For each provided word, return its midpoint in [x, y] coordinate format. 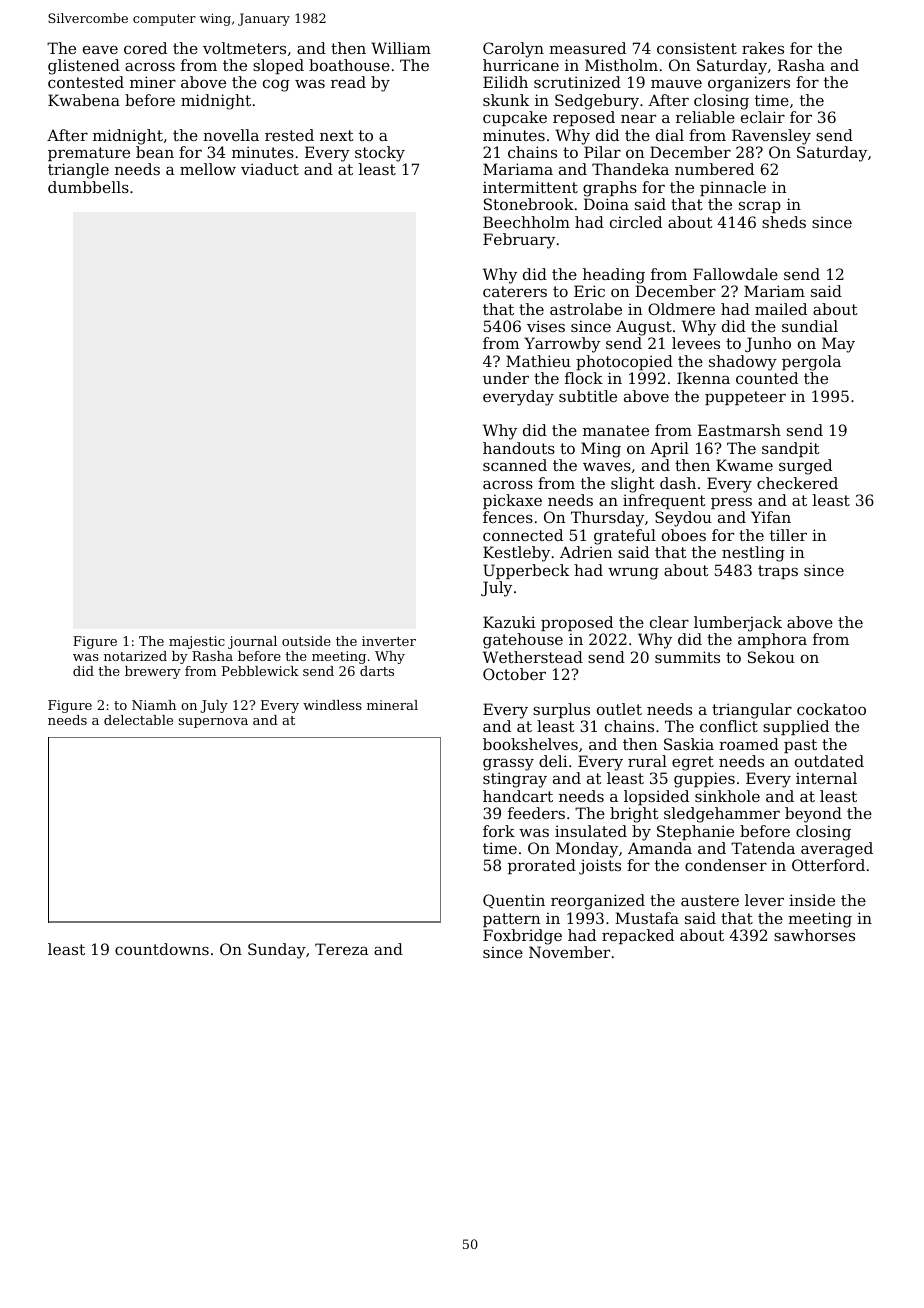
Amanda [660, 848]
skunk [506, 100]
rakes [763, 48]
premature [89, 154]
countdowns [162, 949]
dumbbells [88, 187]
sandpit [791, 449]
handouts [519, 448]
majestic [197, 642]
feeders [536, 813]
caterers [515, 291]
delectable [138, 720]
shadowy [743, 363]
